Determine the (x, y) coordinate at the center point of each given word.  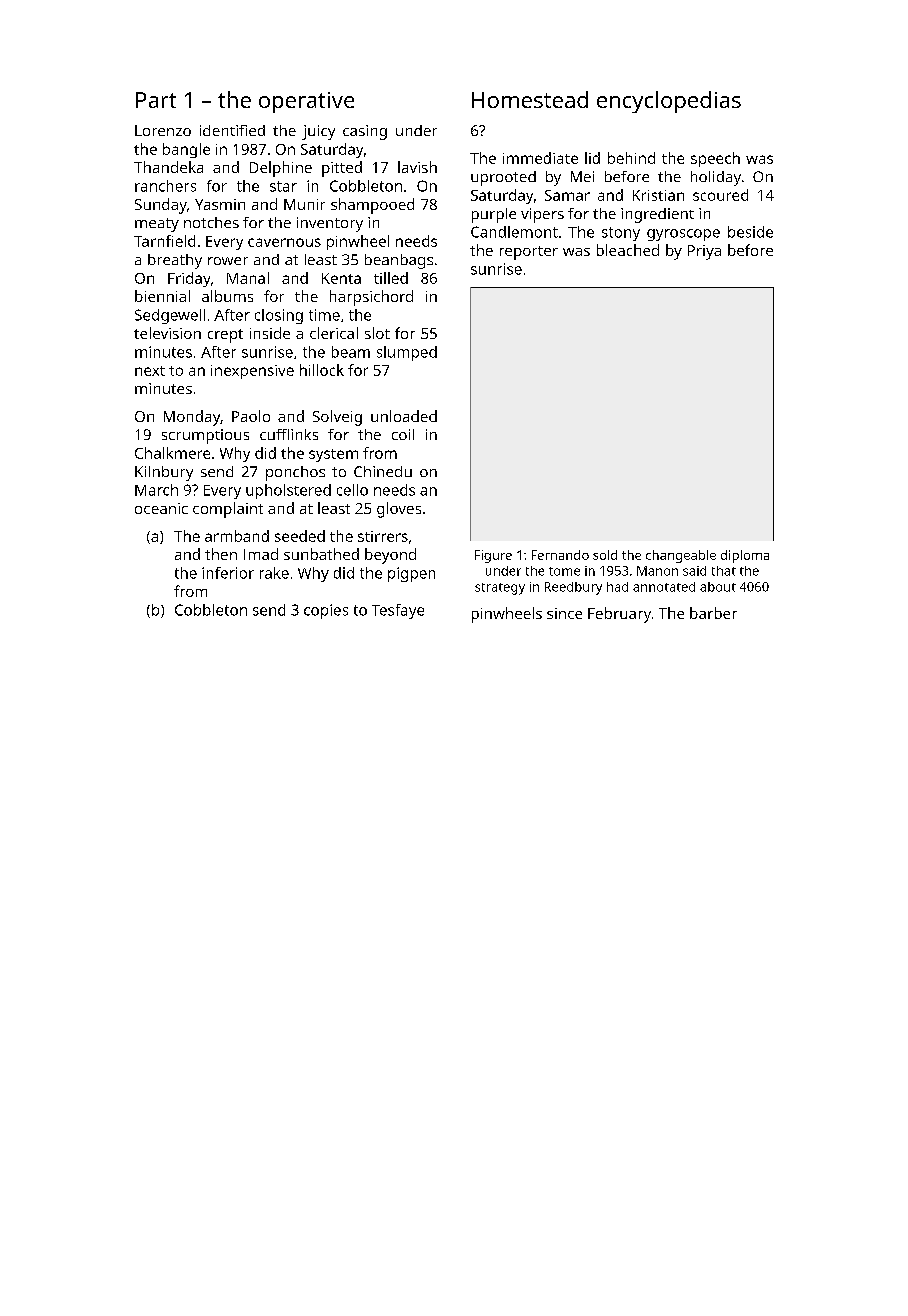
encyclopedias (669, 102)
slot (377, 333)
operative (306, 102)
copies (326, 611)
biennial (162, 296)
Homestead (530, 99)
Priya (704, 252)
